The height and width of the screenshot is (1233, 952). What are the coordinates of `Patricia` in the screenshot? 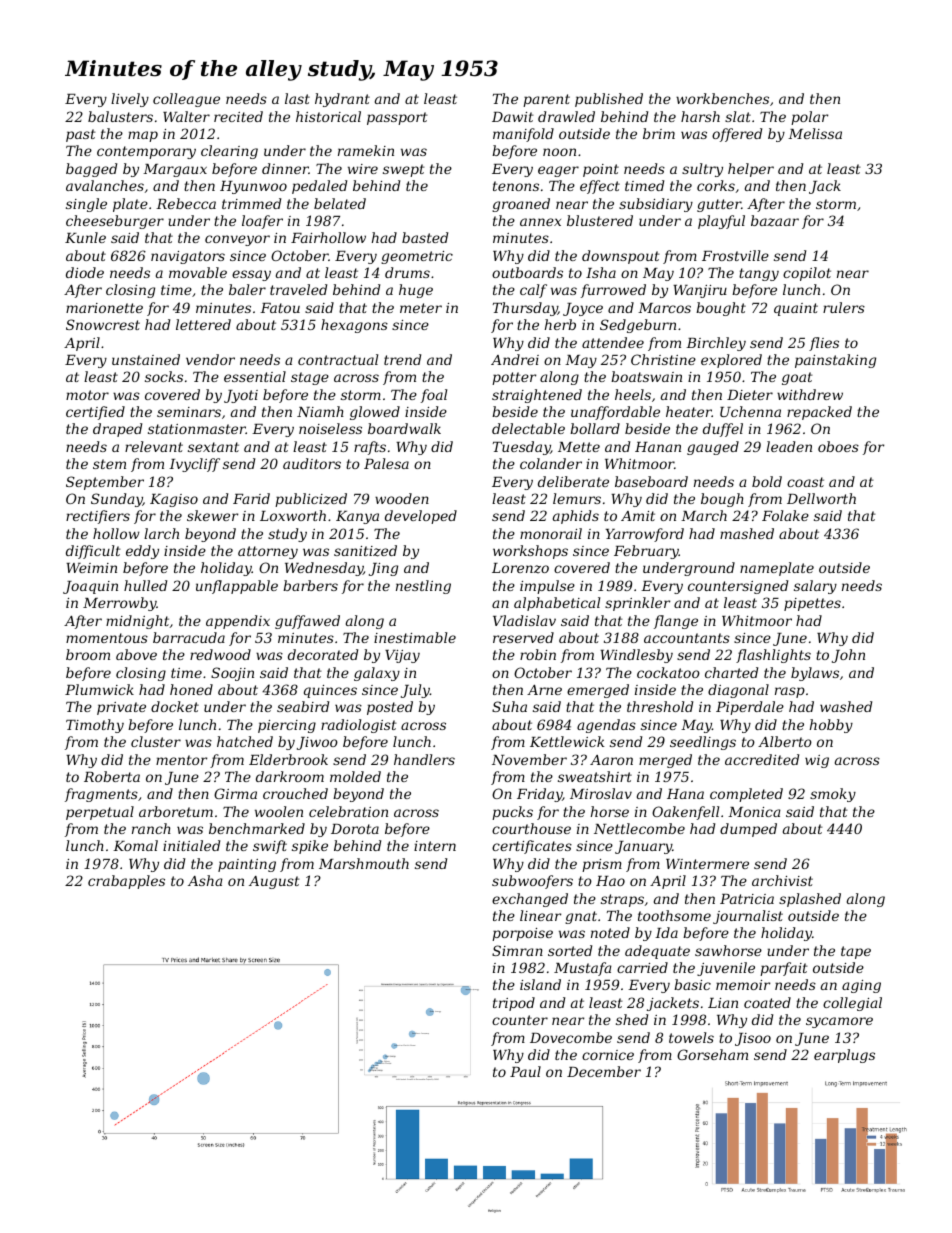 It's located at (747, 899).
